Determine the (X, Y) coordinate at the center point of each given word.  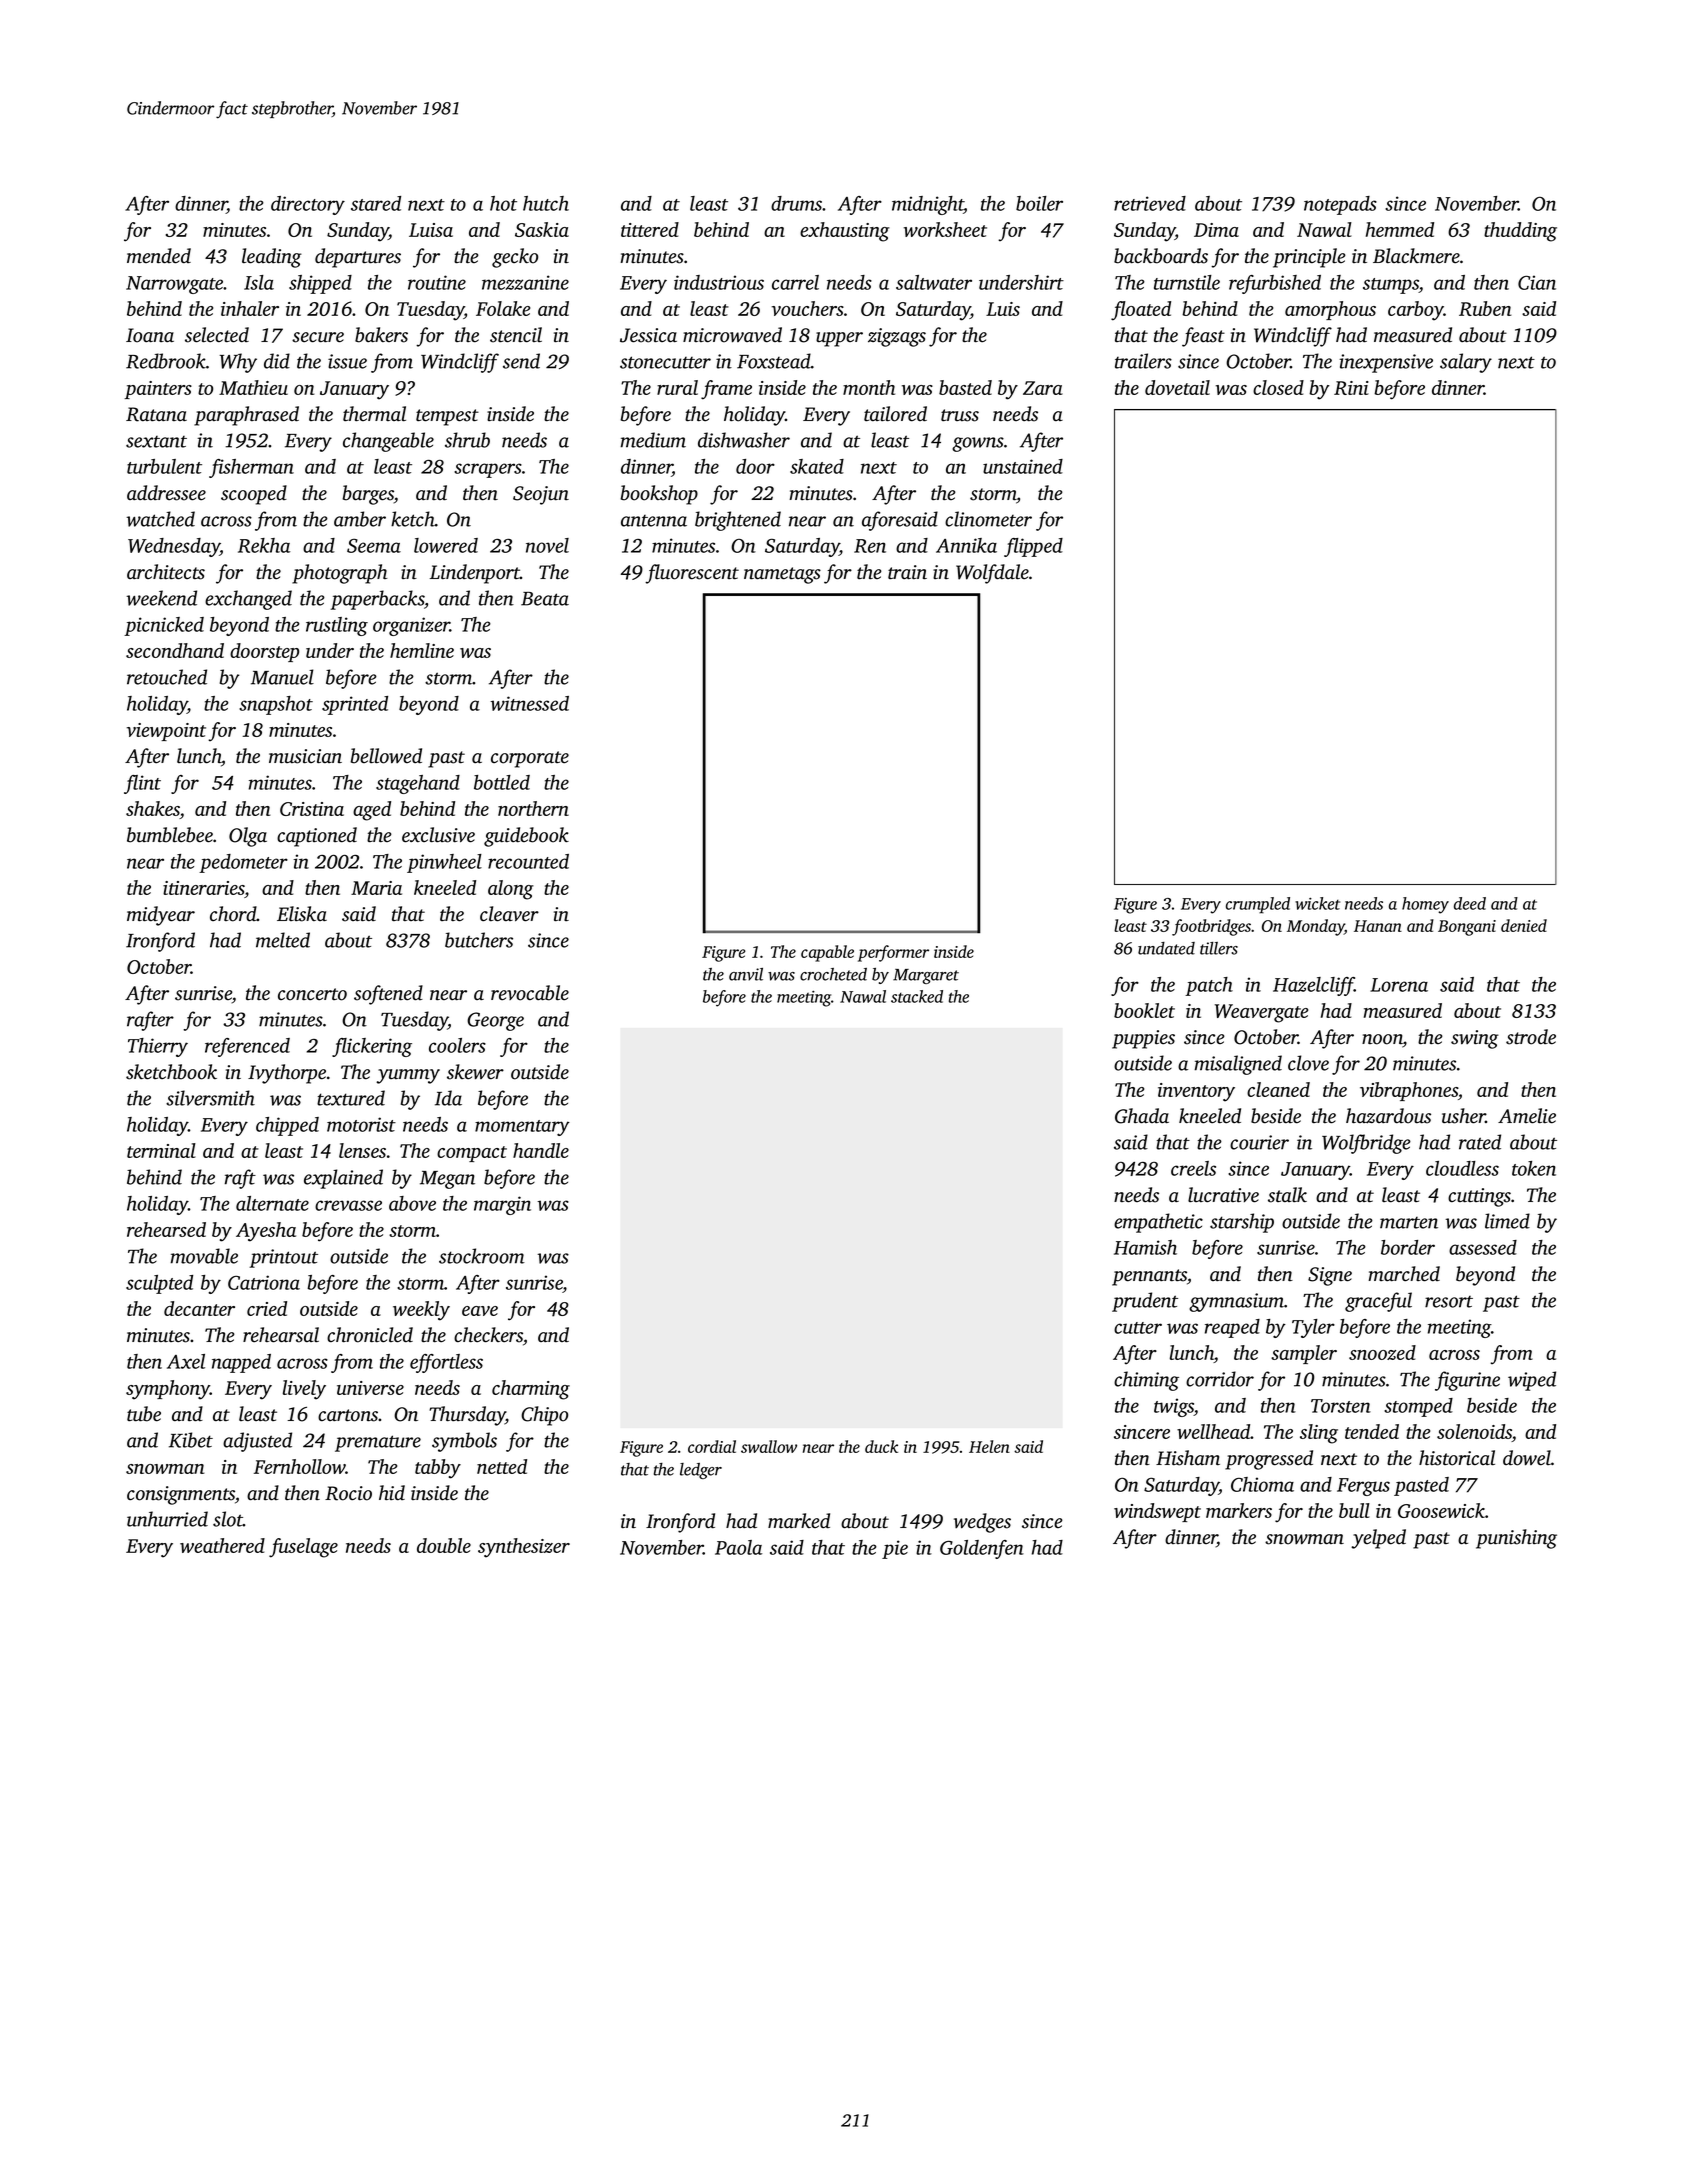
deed (1470, 903)
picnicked (164, 626)
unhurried (167, 1519)
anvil (746, 974)
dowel (1527, 1458)
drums (796, 203)
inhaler (250, 308)
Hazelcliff (1313, 986)
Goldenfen (982, 1549)
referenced (247, 1047)
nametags (782, 575)
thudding (1520, 232)
